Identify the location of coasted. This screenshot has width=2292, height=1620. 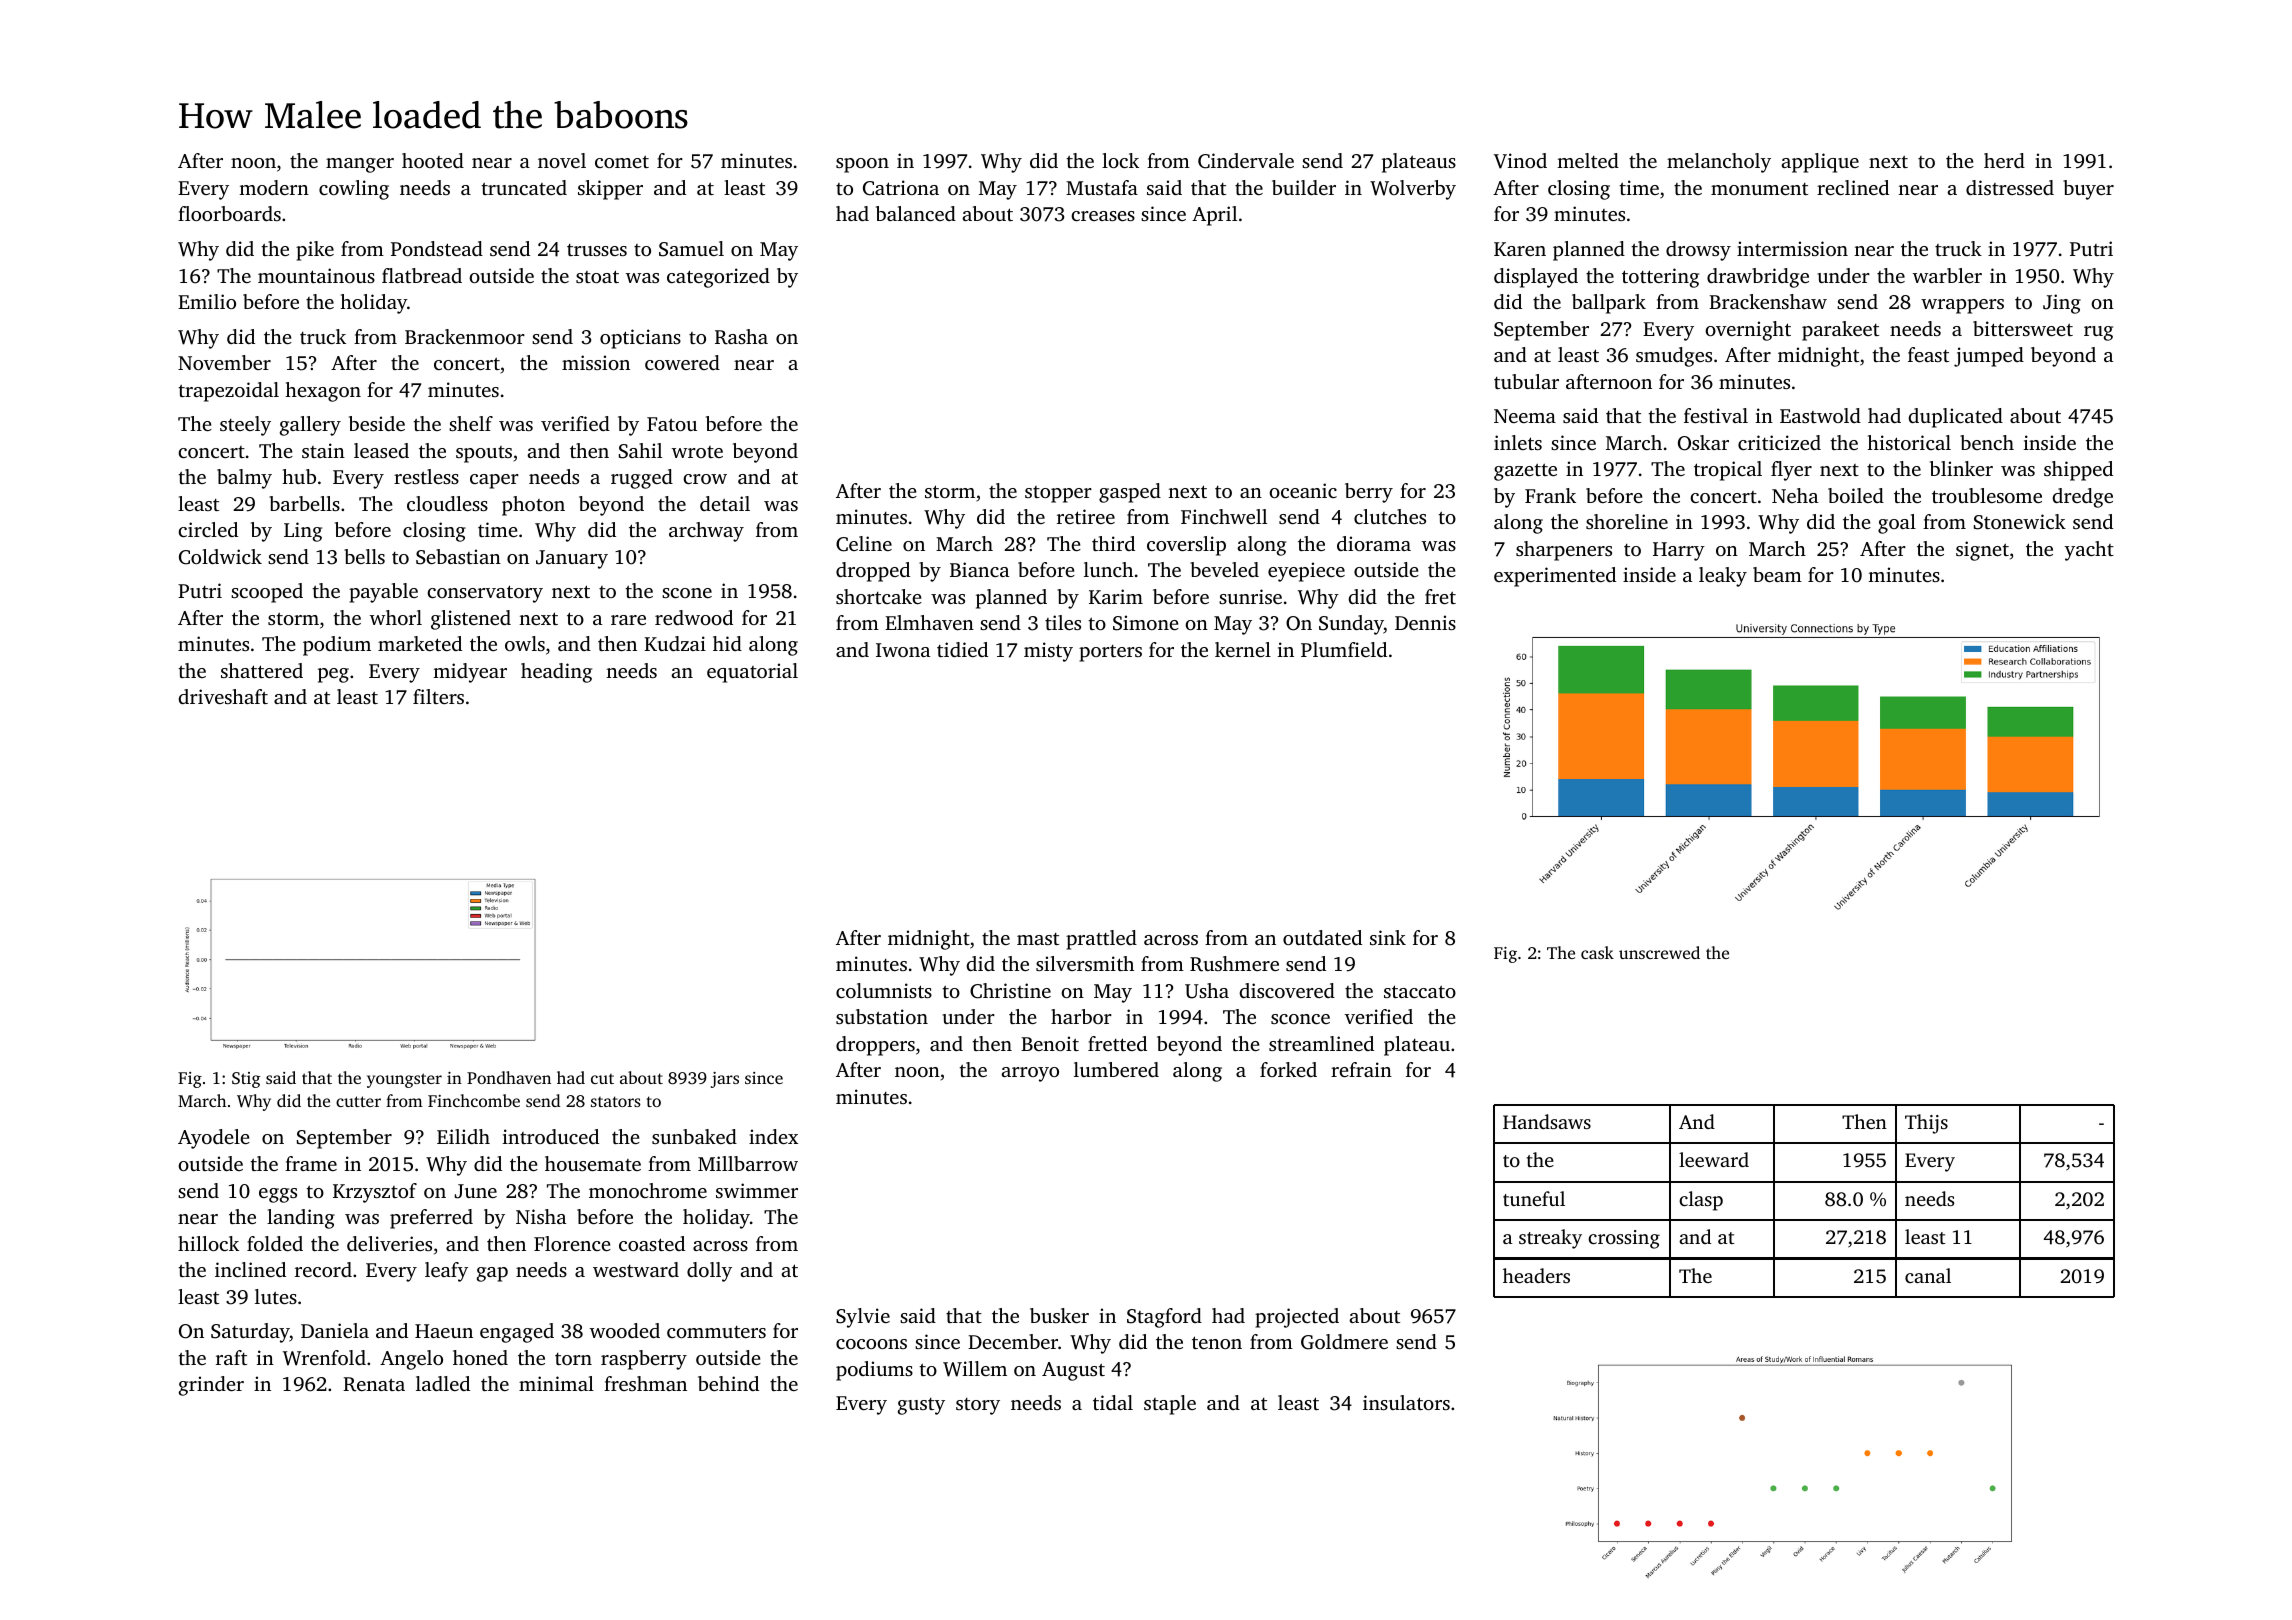
(652, 1243).
